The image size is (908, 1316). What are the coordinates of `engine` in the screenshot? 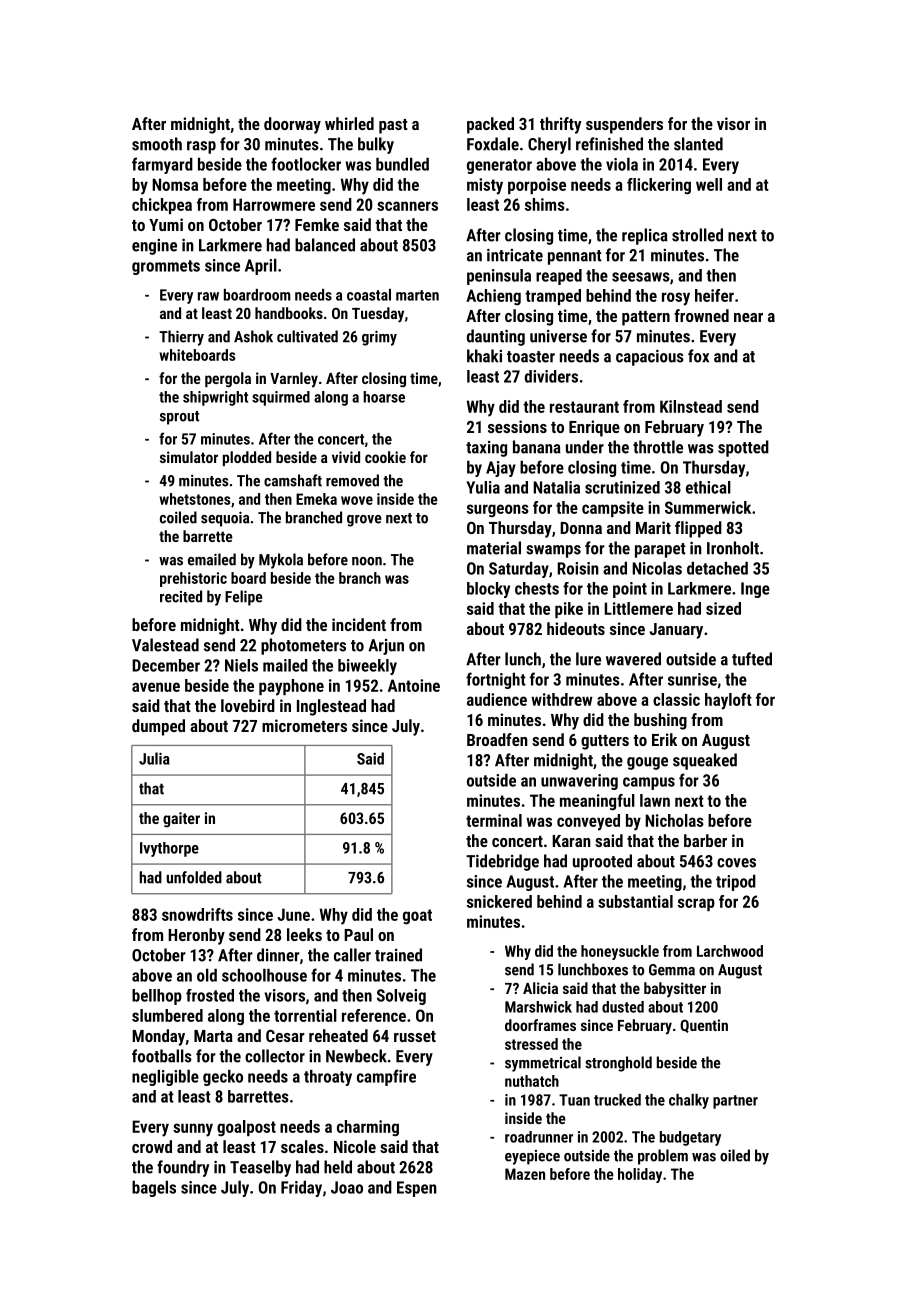 It's located at (154, 247).
